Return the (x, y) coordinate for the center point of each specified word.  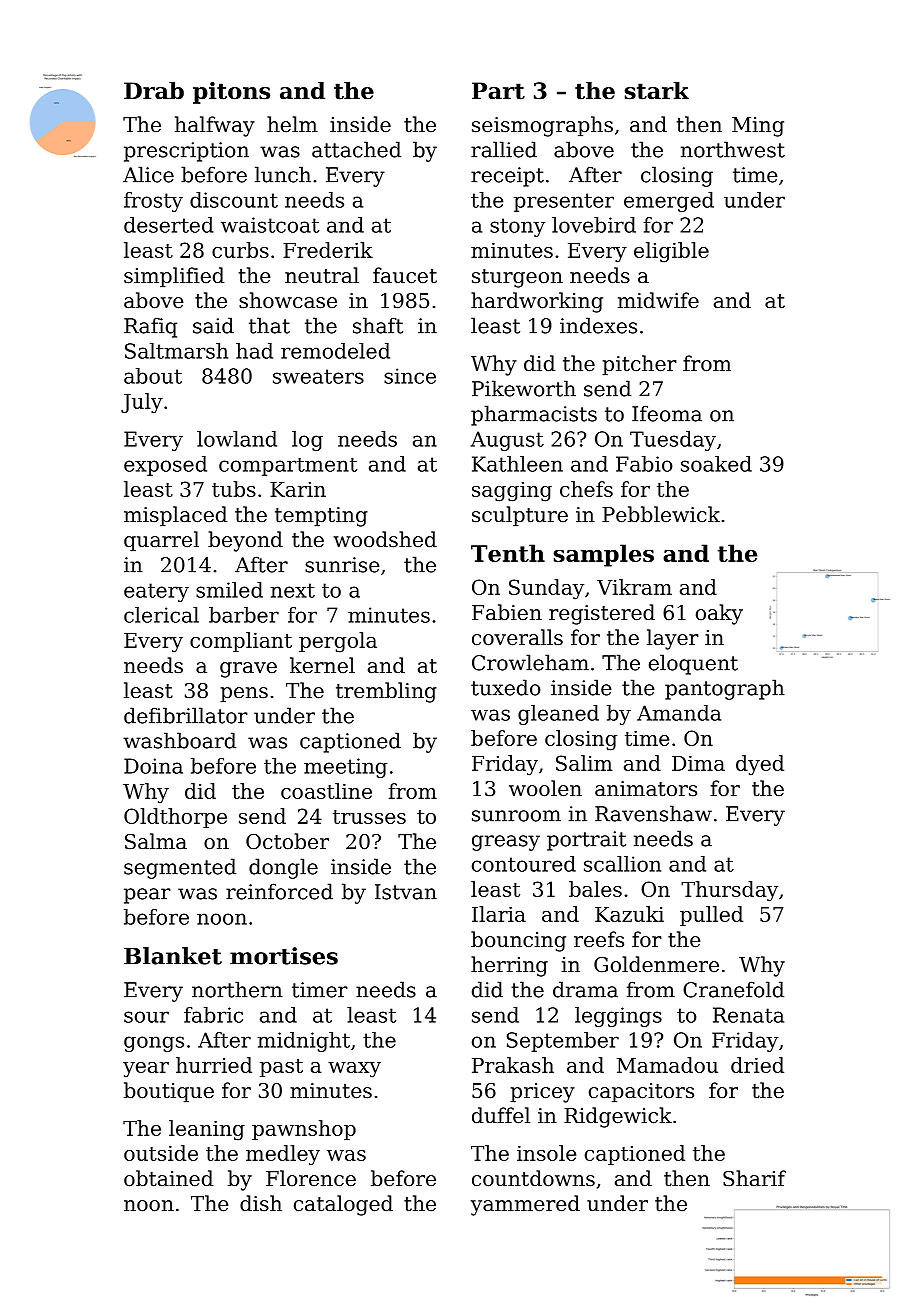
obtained (168, 1178)
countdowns (533, 1178)
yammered (525, 1205)
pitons (231, 93)
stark (656, 91)
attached (356, 149)
